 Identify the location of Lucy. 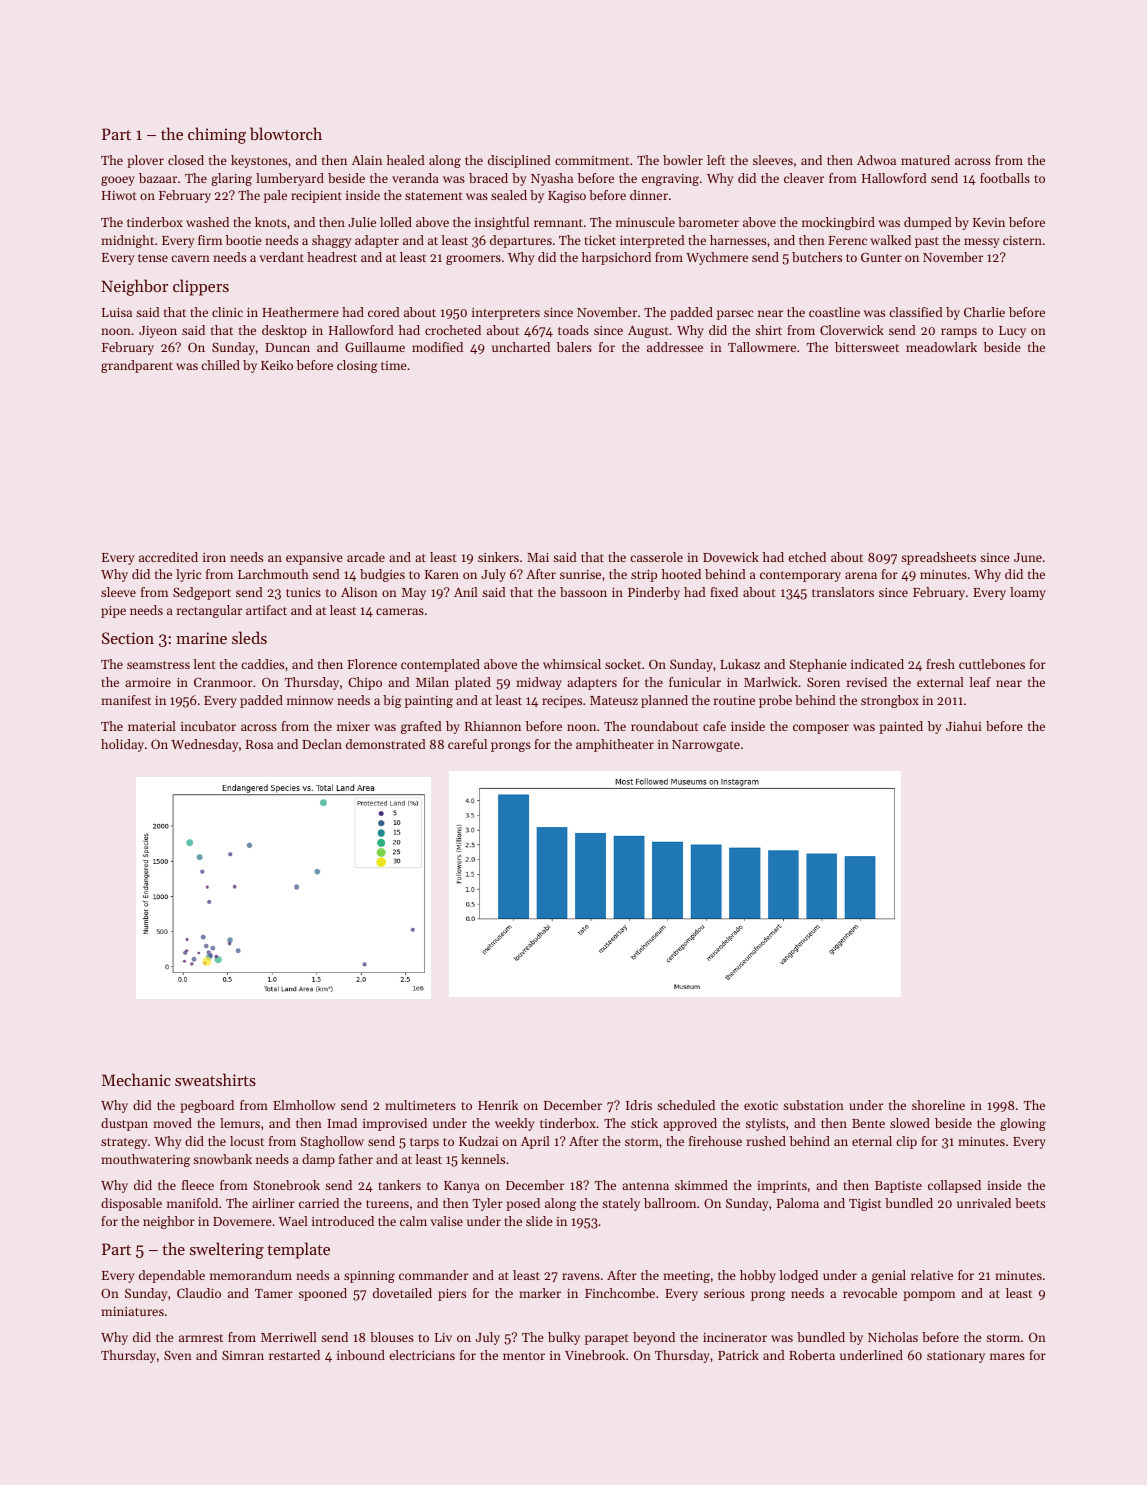
(1012, 332).
